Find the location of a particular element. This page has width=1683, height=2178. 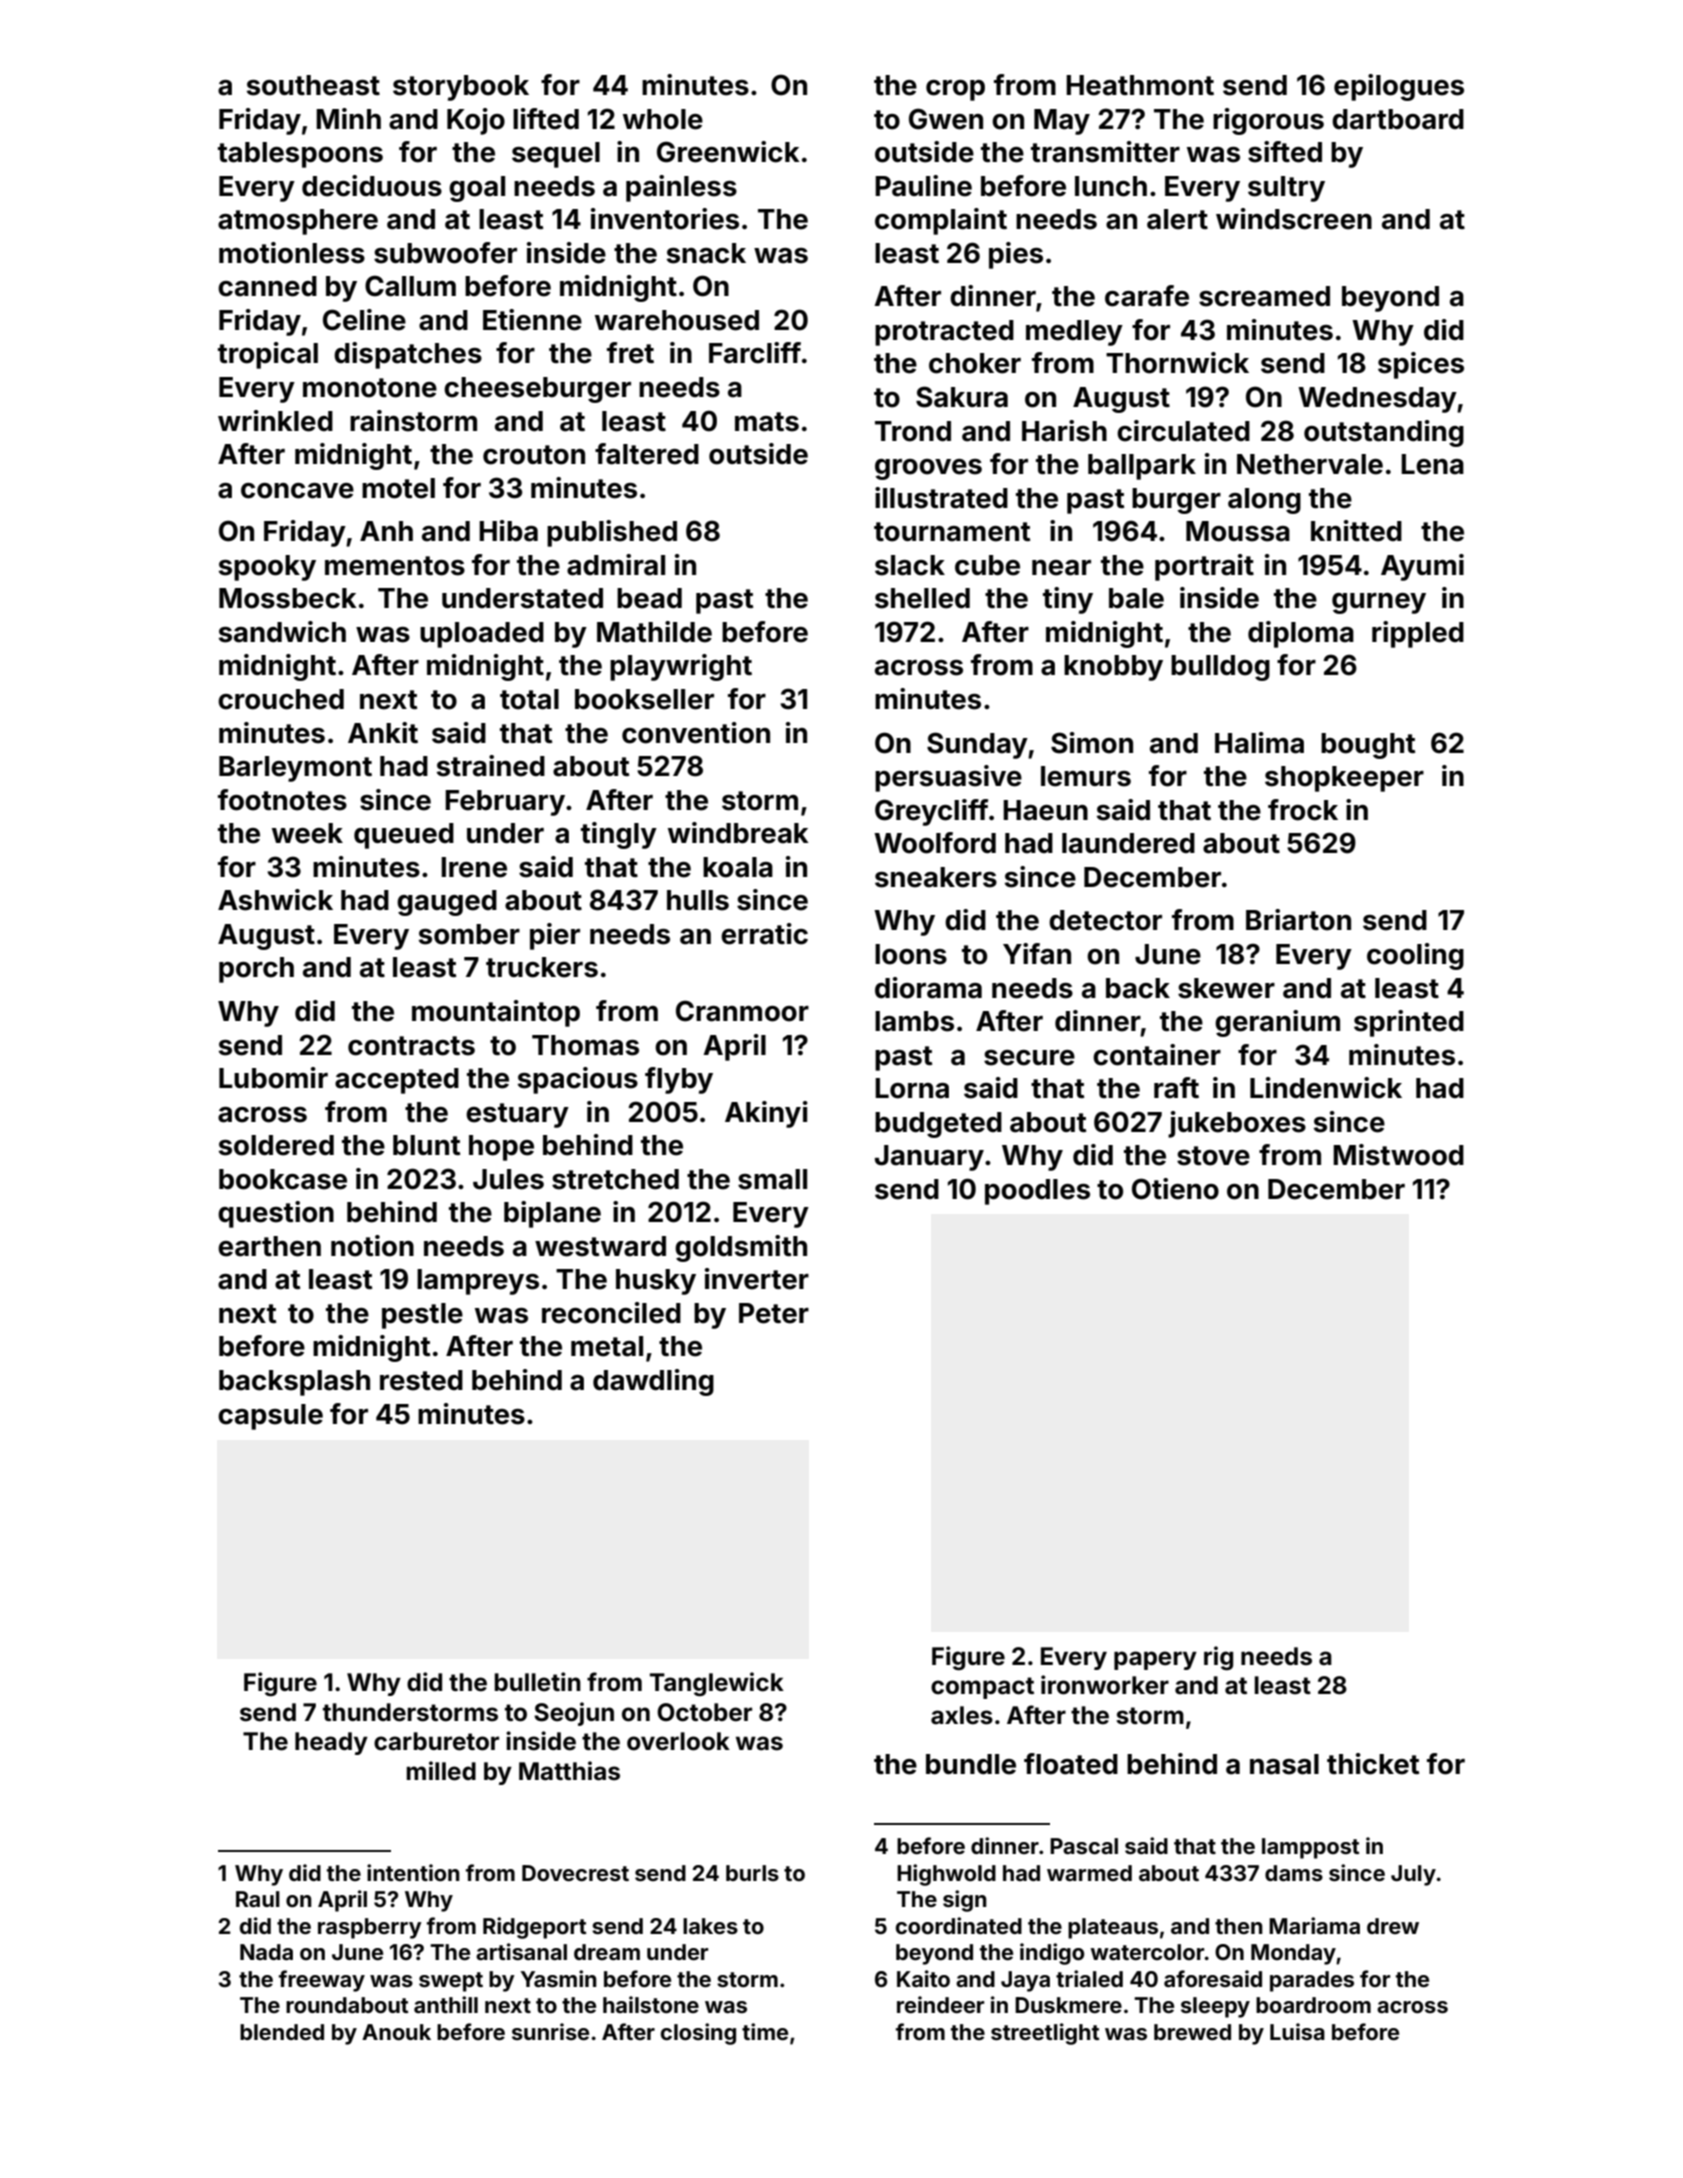

gurney is located at coordinates (1379, 603).
